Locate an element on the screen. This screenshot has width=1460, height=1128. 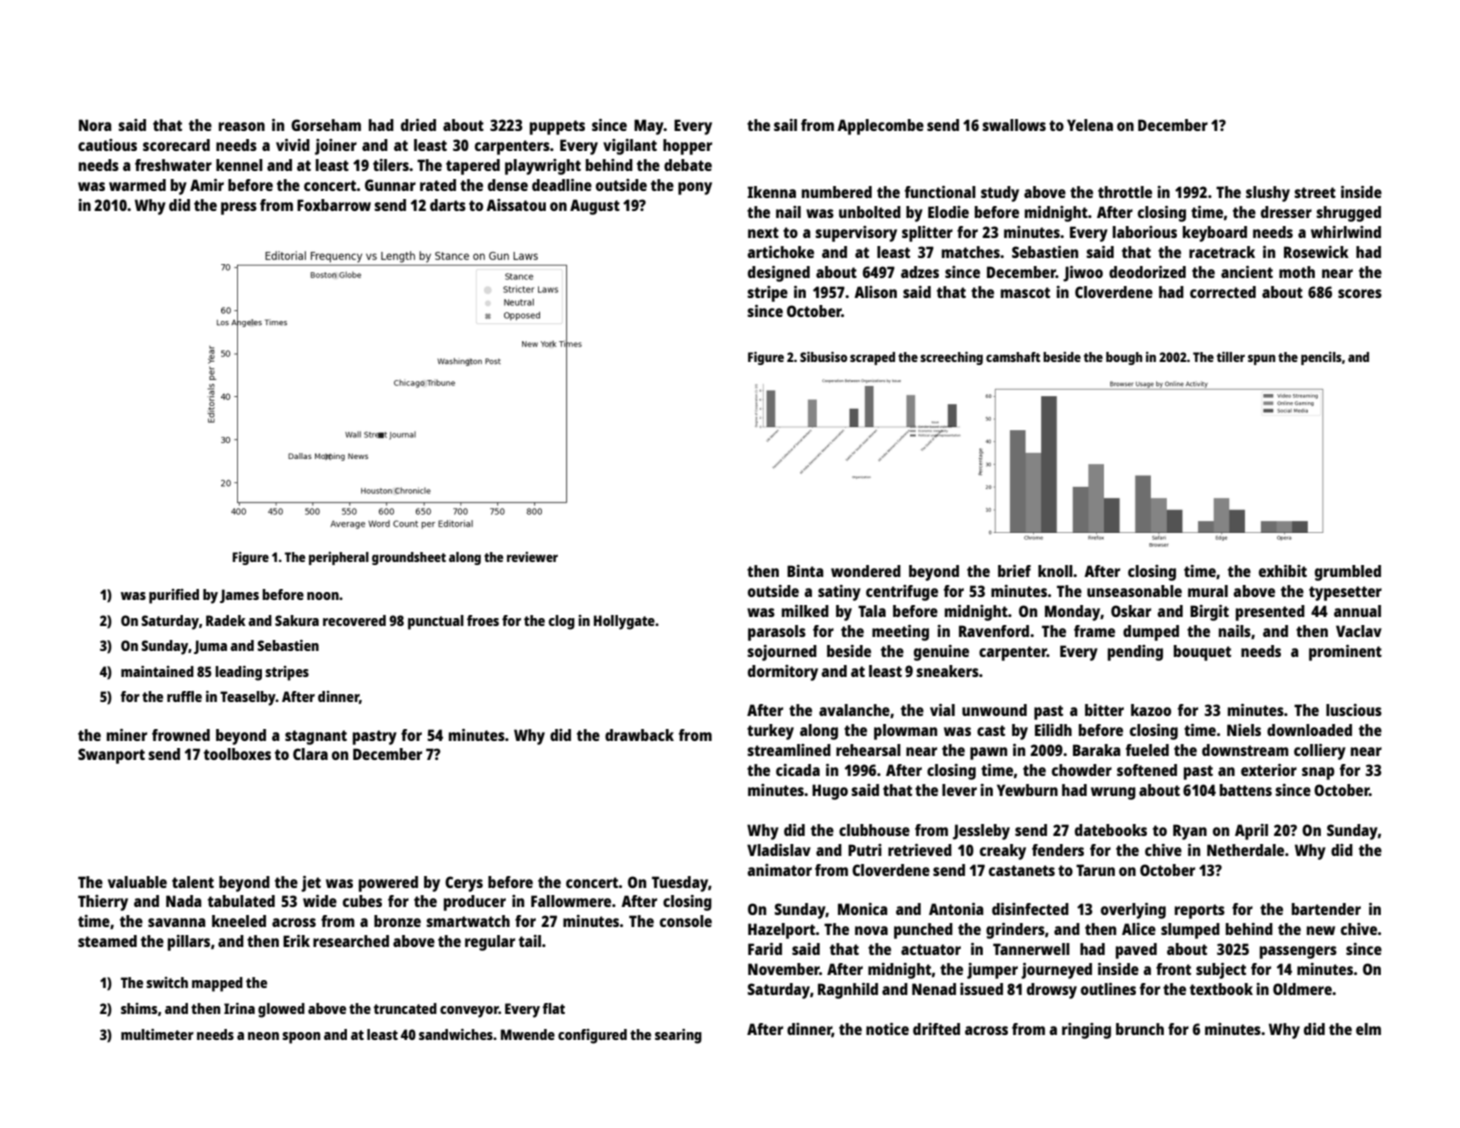
screeching is located at coordinates (951, 358).
